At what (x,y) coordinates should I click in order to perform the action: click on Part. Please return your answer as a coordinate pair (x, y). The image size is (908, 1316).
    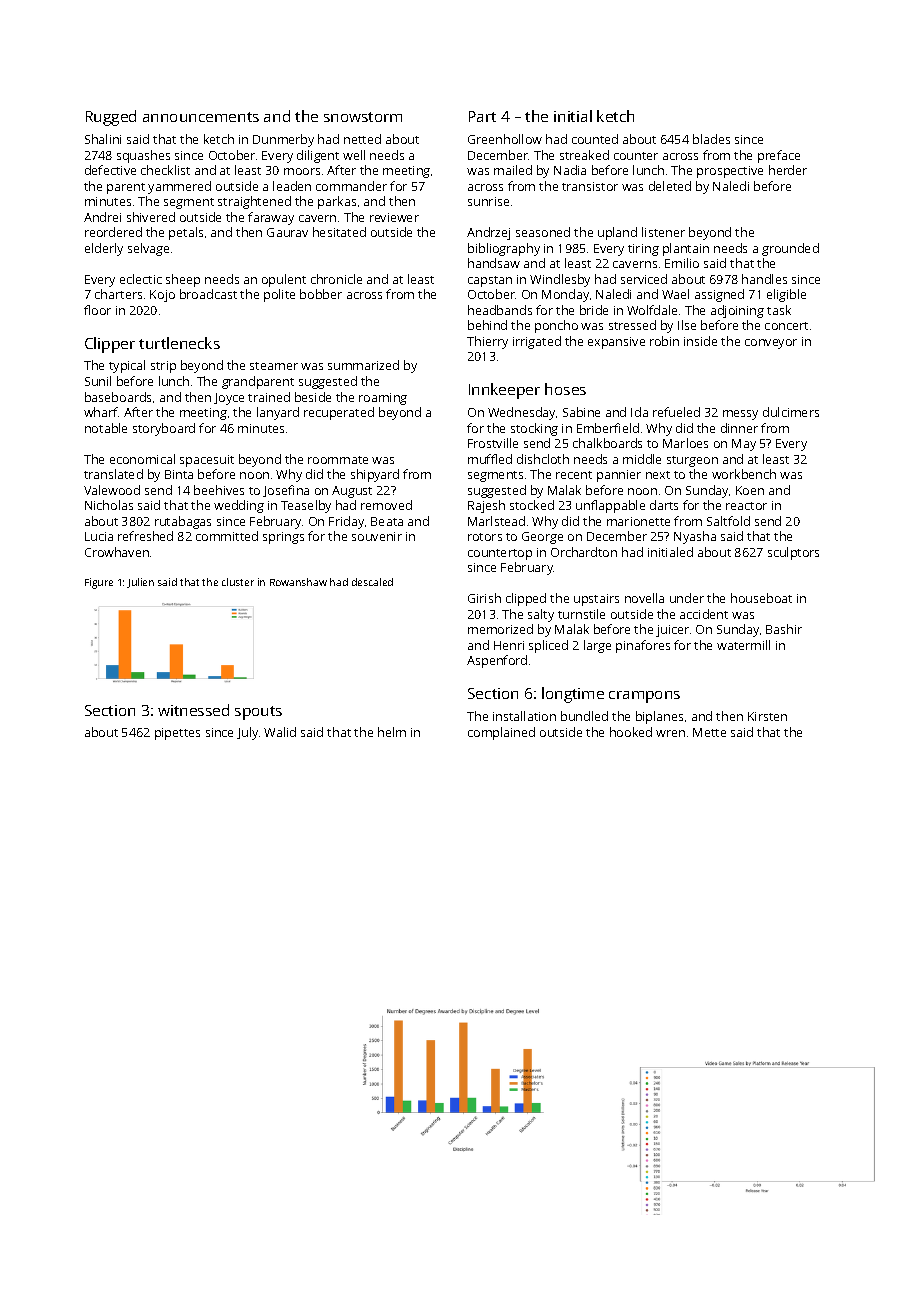
    Looking at the image, I should click on (482, 116).
